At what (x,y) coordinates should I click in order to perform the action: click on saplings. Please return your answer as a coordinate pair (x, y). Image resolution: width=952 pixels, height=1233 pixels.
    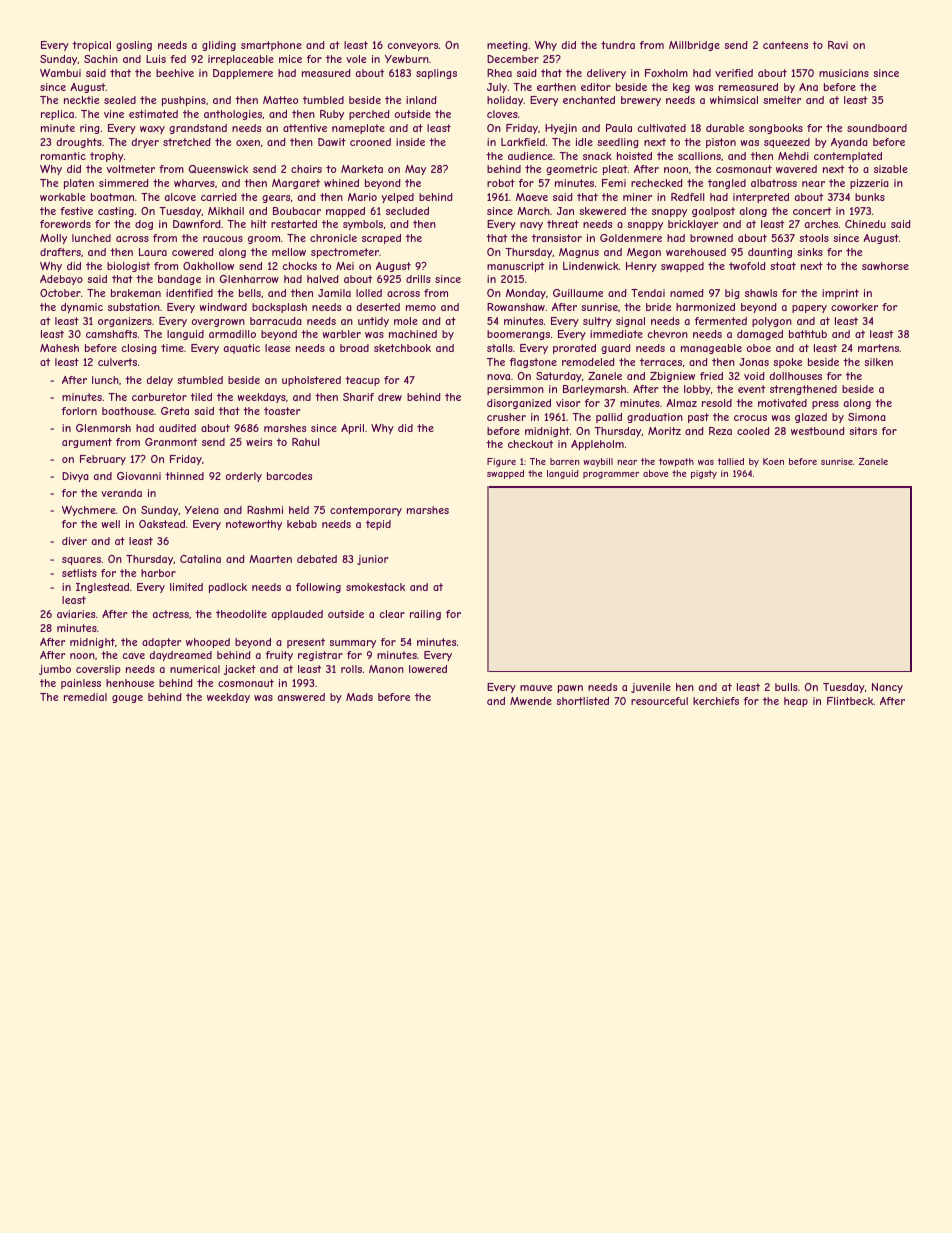
    Looking at the image, I should click on (436, 74).
